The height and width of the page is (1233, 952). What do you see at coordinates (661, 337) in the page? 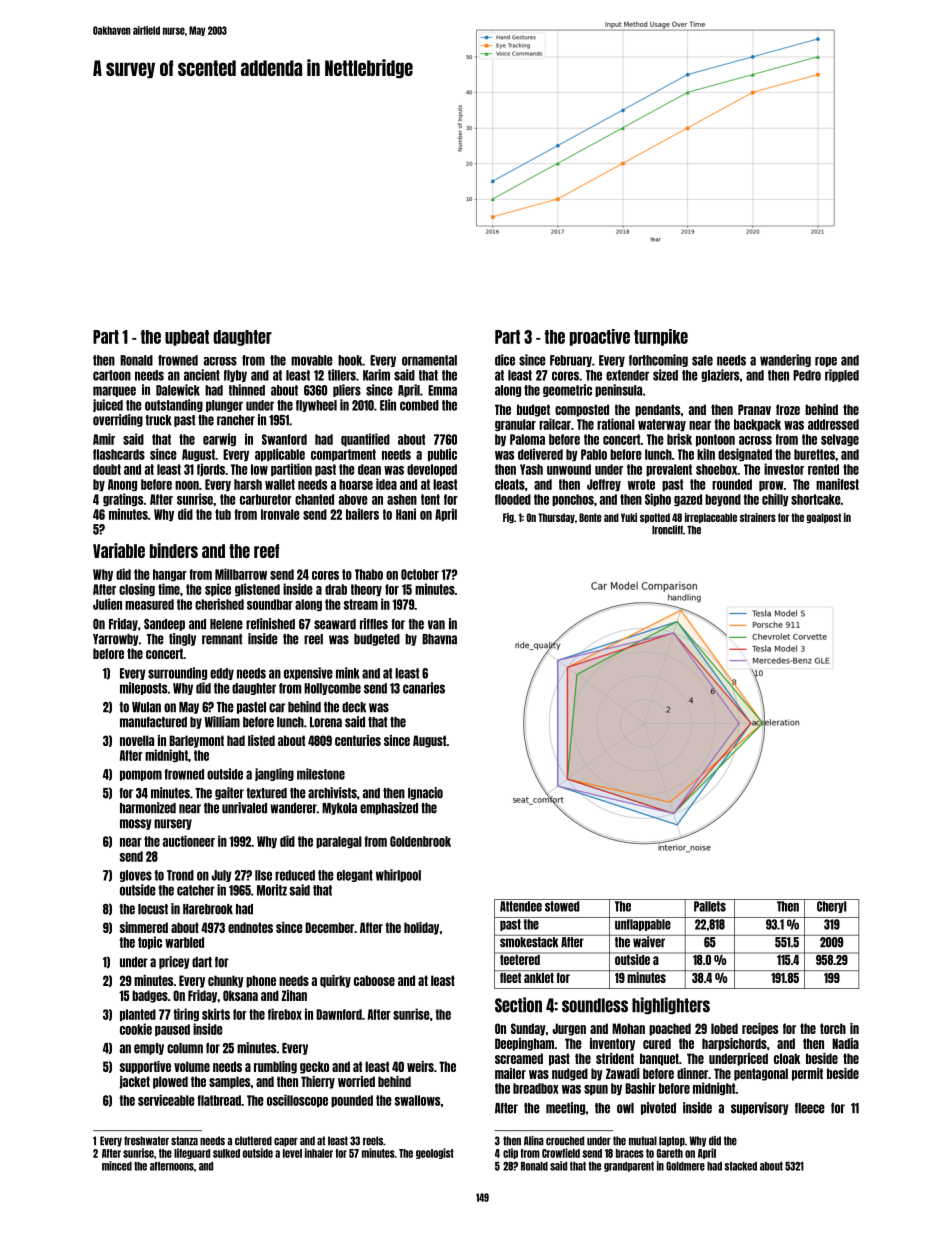
I see `turnpike` at bounding box center [661, 337].
